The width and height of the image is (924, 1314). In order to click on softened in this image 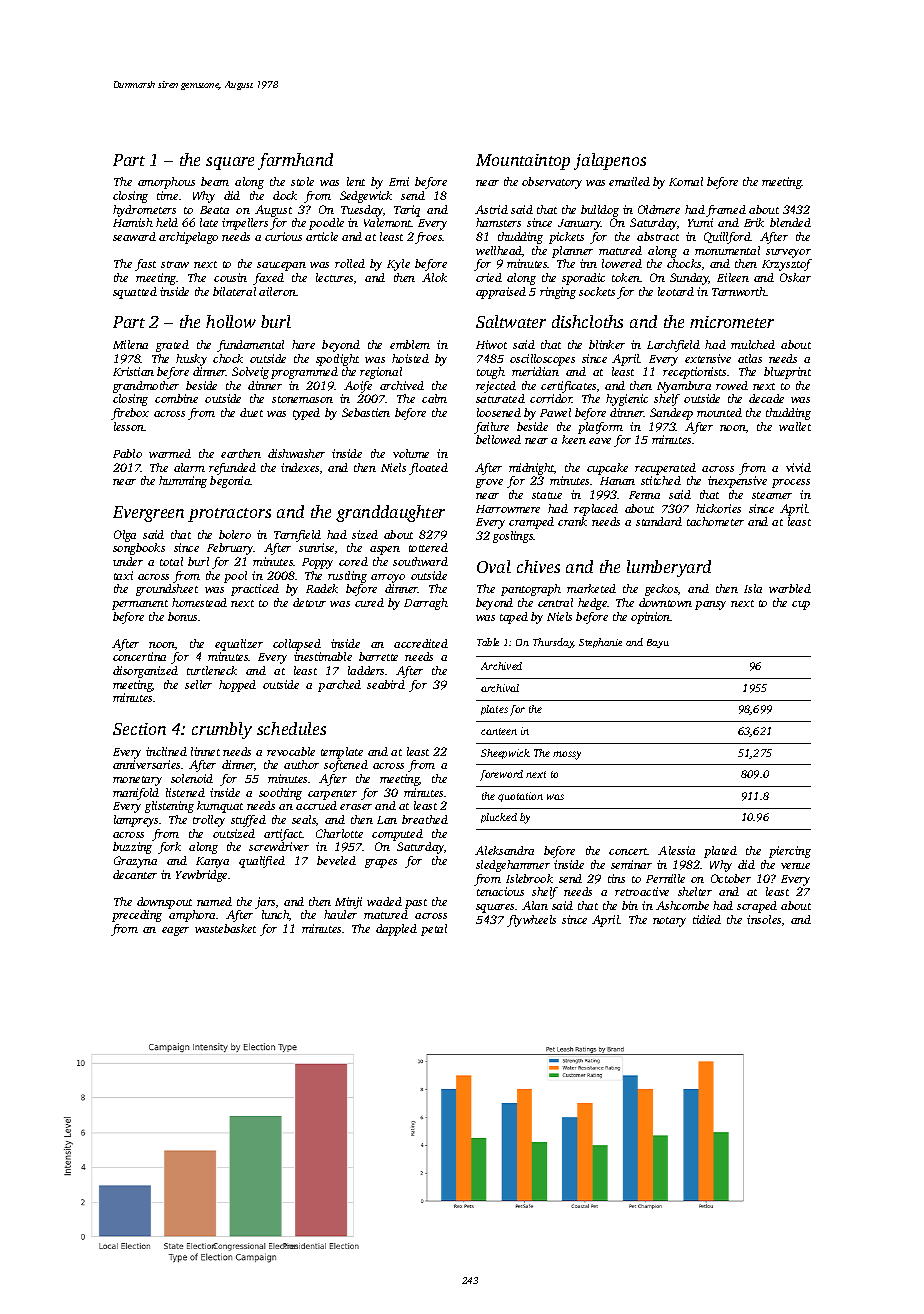, I will do `click(346, 766)`.
